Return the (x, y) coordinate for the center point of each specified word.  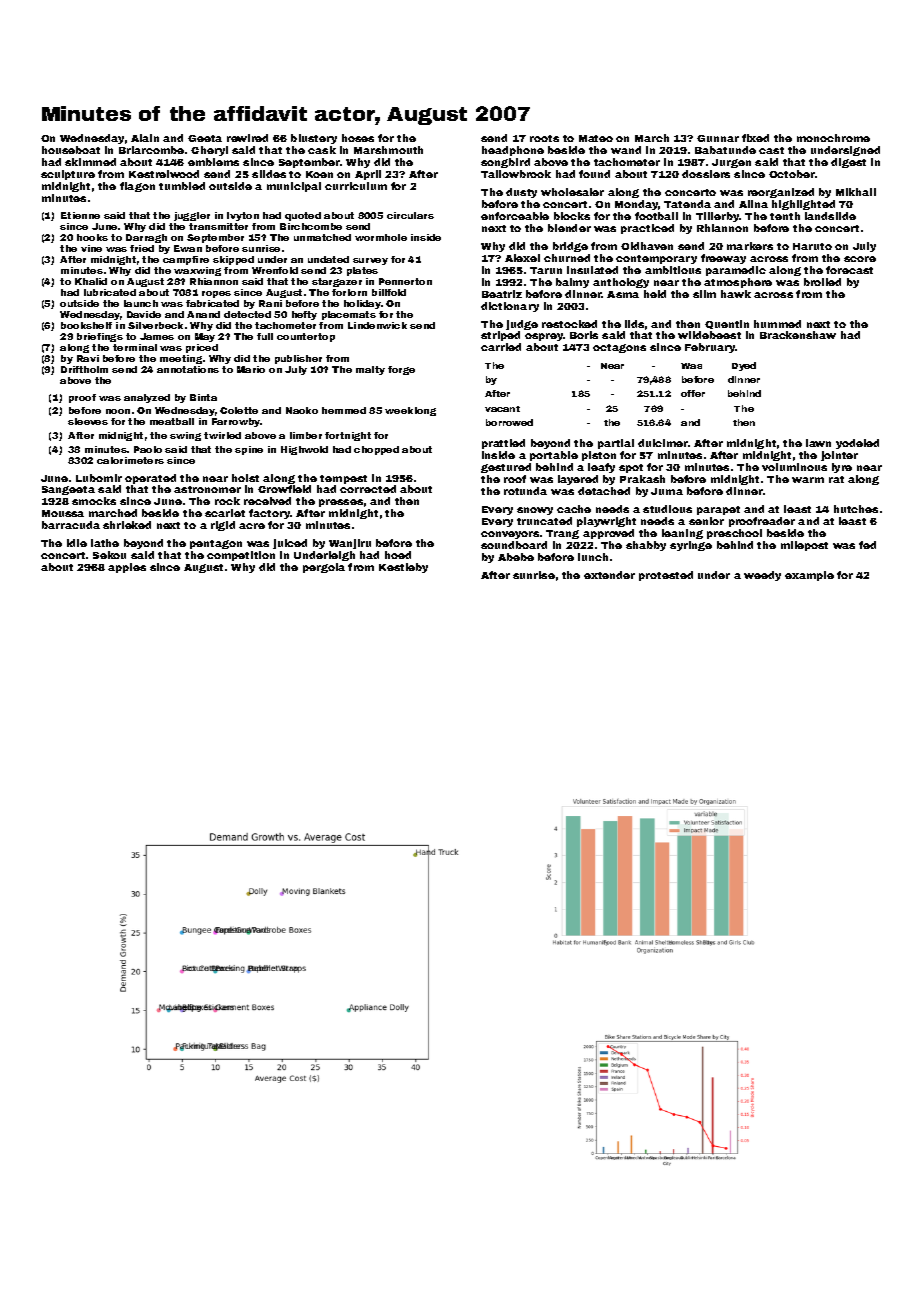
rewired (247, 138)
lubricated (110, 292)
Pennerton (405, 281)
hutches (856, 509)
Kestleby (403, 568)
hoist (245, 478)
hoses (358, 138)
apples (127, 568)
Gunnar (718, 138)
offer (693, 393)
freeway (723, 259)
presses (341, 503)
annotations (188, 369)
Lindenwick (377, 325)
